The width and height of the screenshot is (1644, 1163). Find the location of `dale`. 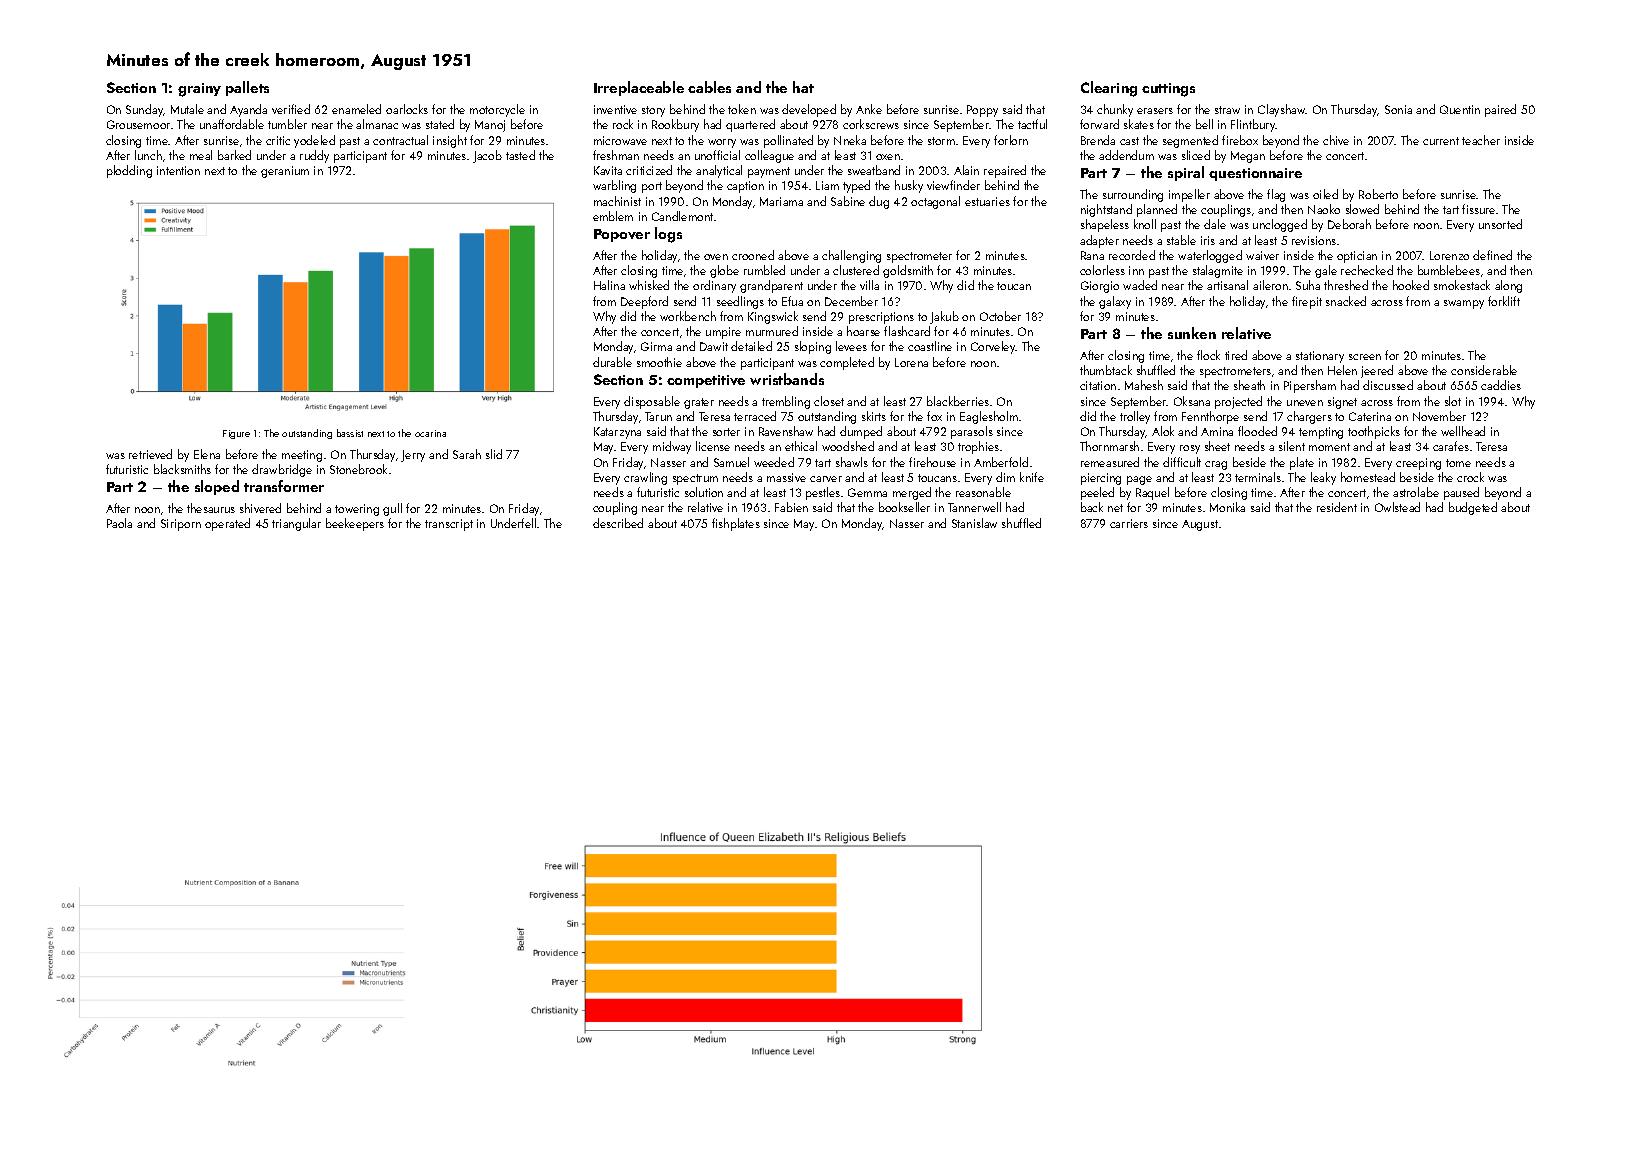

dale is located at coordinates (1215, 224).
